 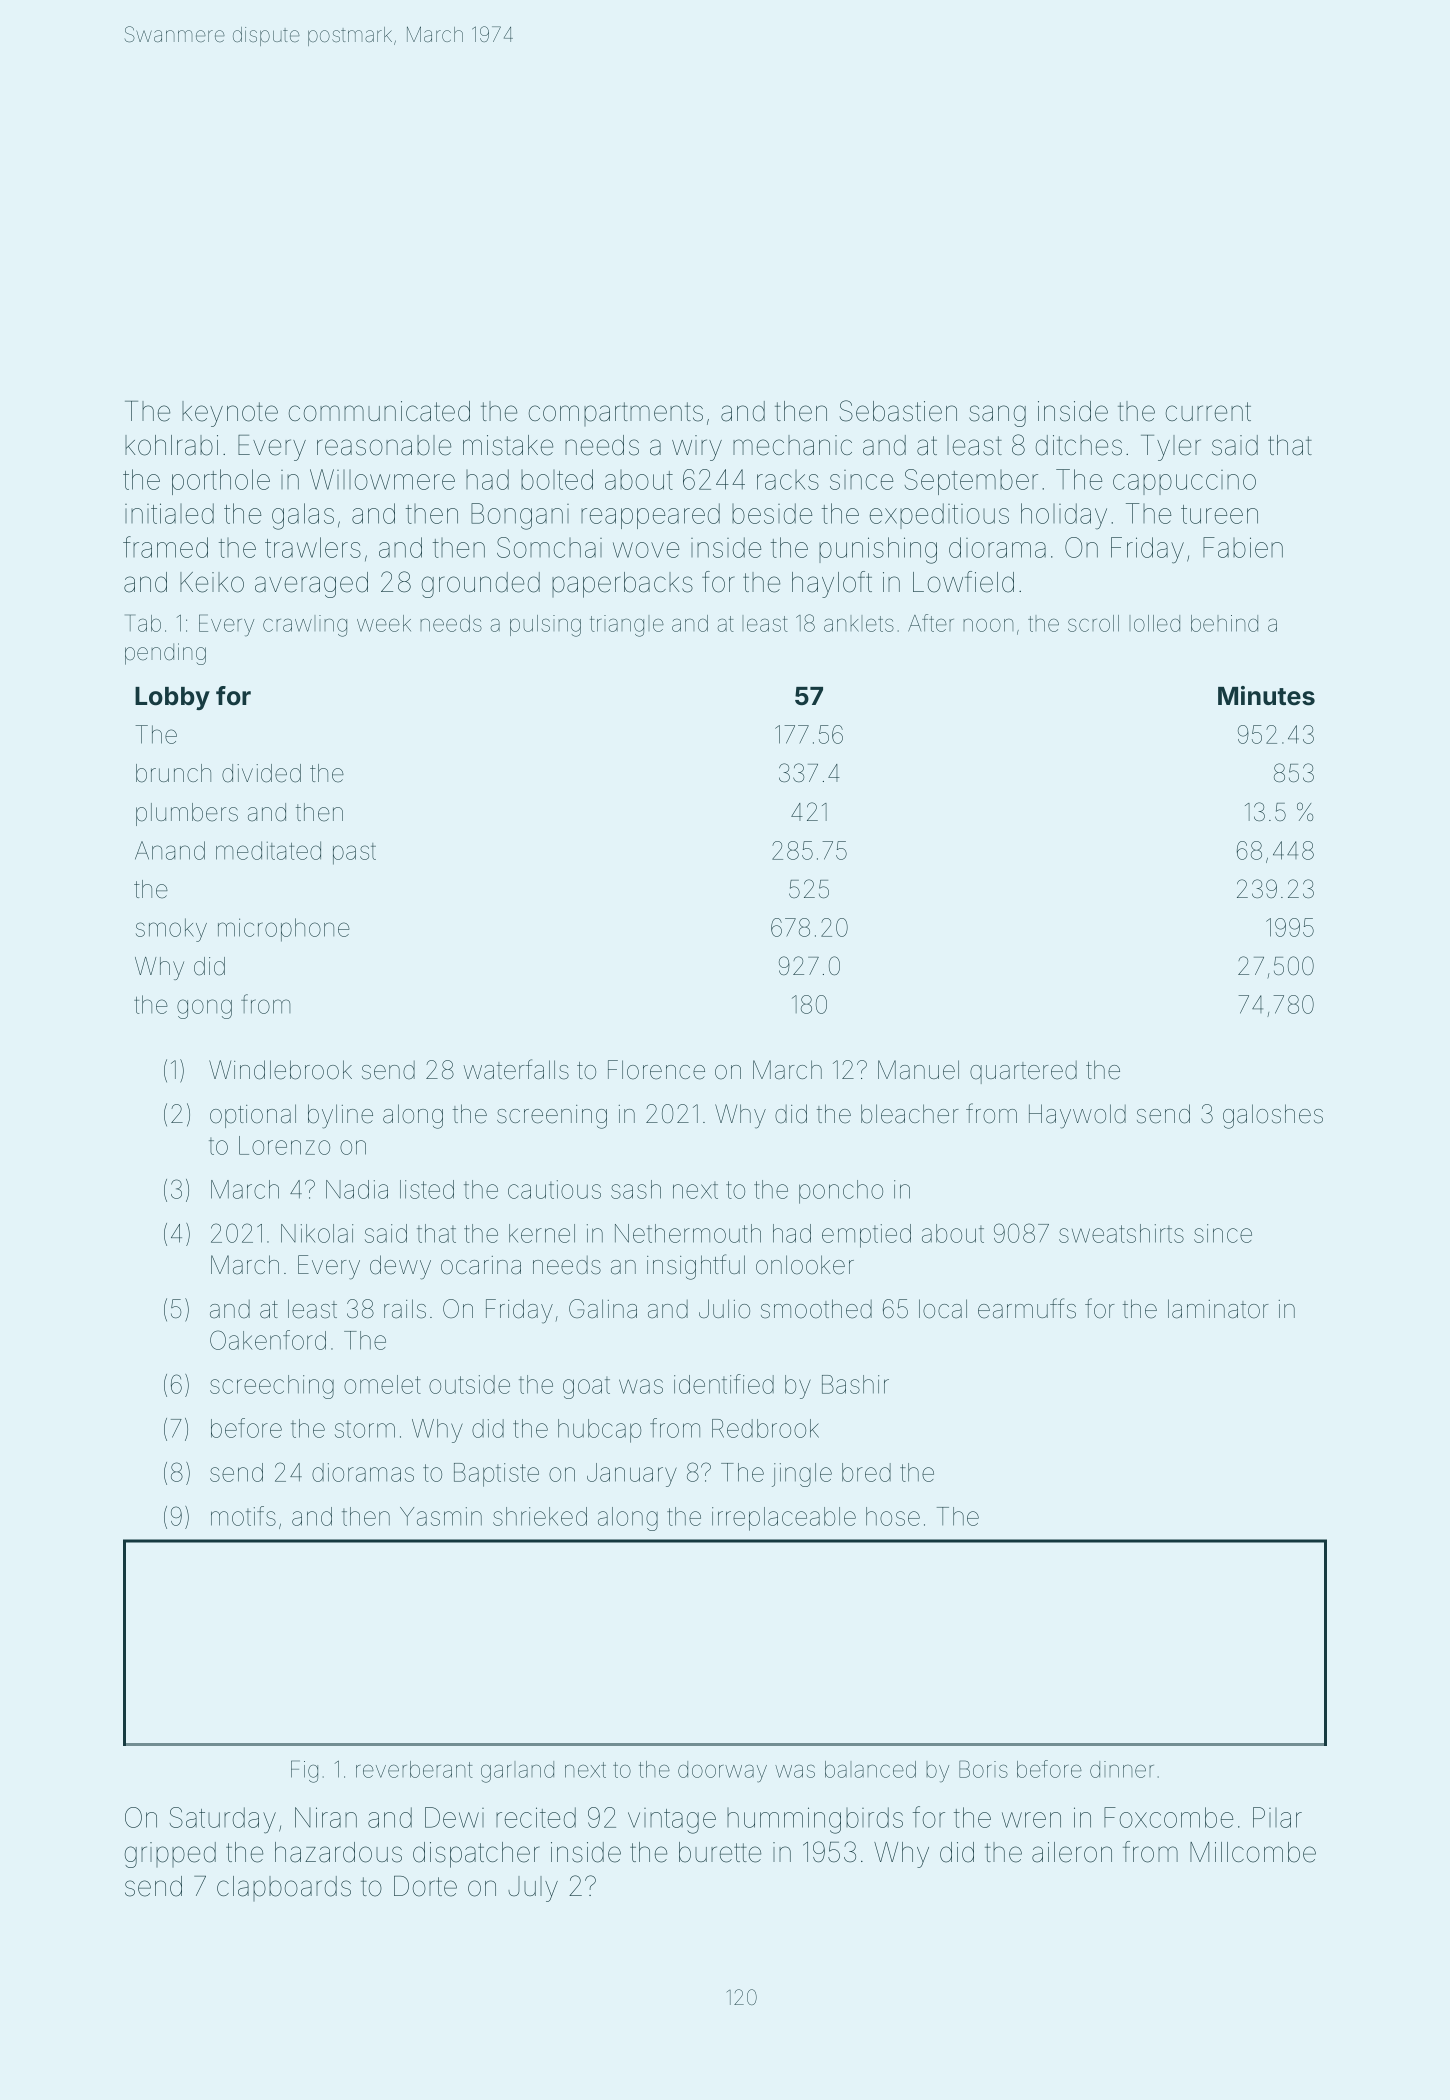 I want to click on waterfalls, so click(x=516, y=1069).
